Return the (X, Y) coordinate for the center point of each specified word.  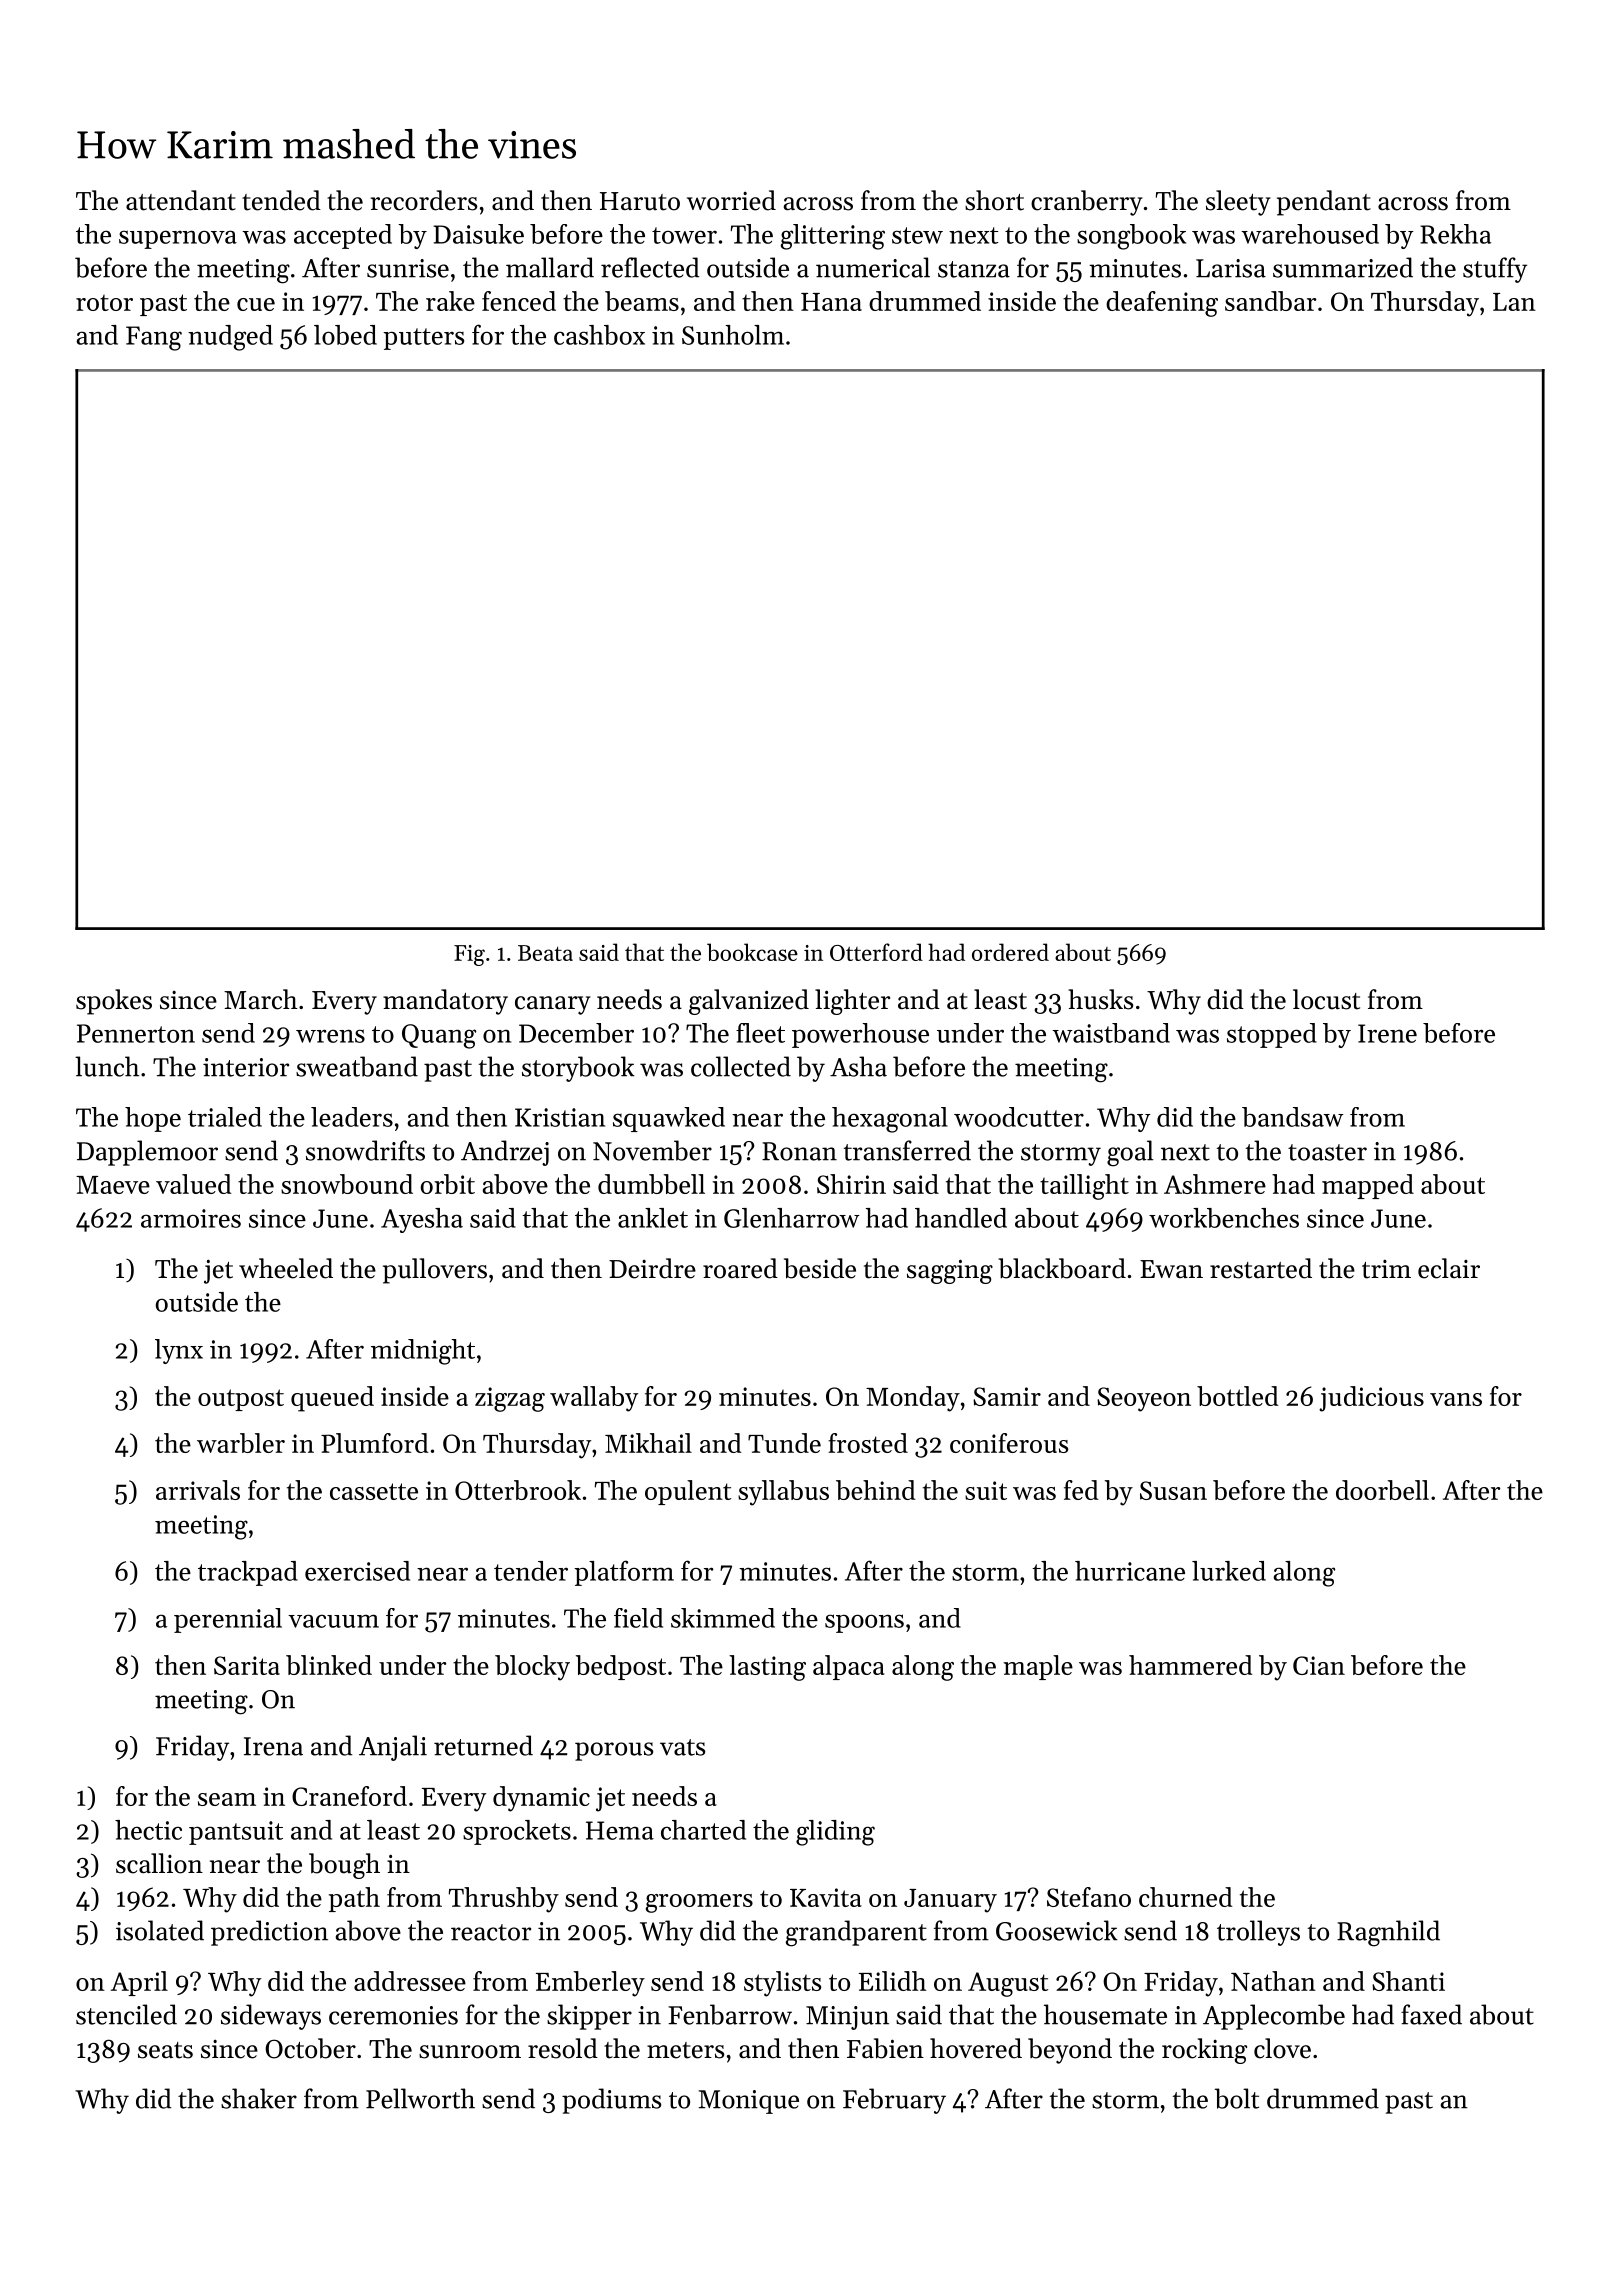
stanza (974, 269)
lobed (345, 335)
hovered (976, 2048)
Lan (1514, 302)
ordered (1010, 952)
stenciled (126, 2014)
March (261, 999)
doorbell (1382, 1490)
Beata (545, 953)
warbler (241, 1443)
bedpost (621, 1667)
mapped (1368, 1186)
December (576, 1033)
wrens (330, 1036)
